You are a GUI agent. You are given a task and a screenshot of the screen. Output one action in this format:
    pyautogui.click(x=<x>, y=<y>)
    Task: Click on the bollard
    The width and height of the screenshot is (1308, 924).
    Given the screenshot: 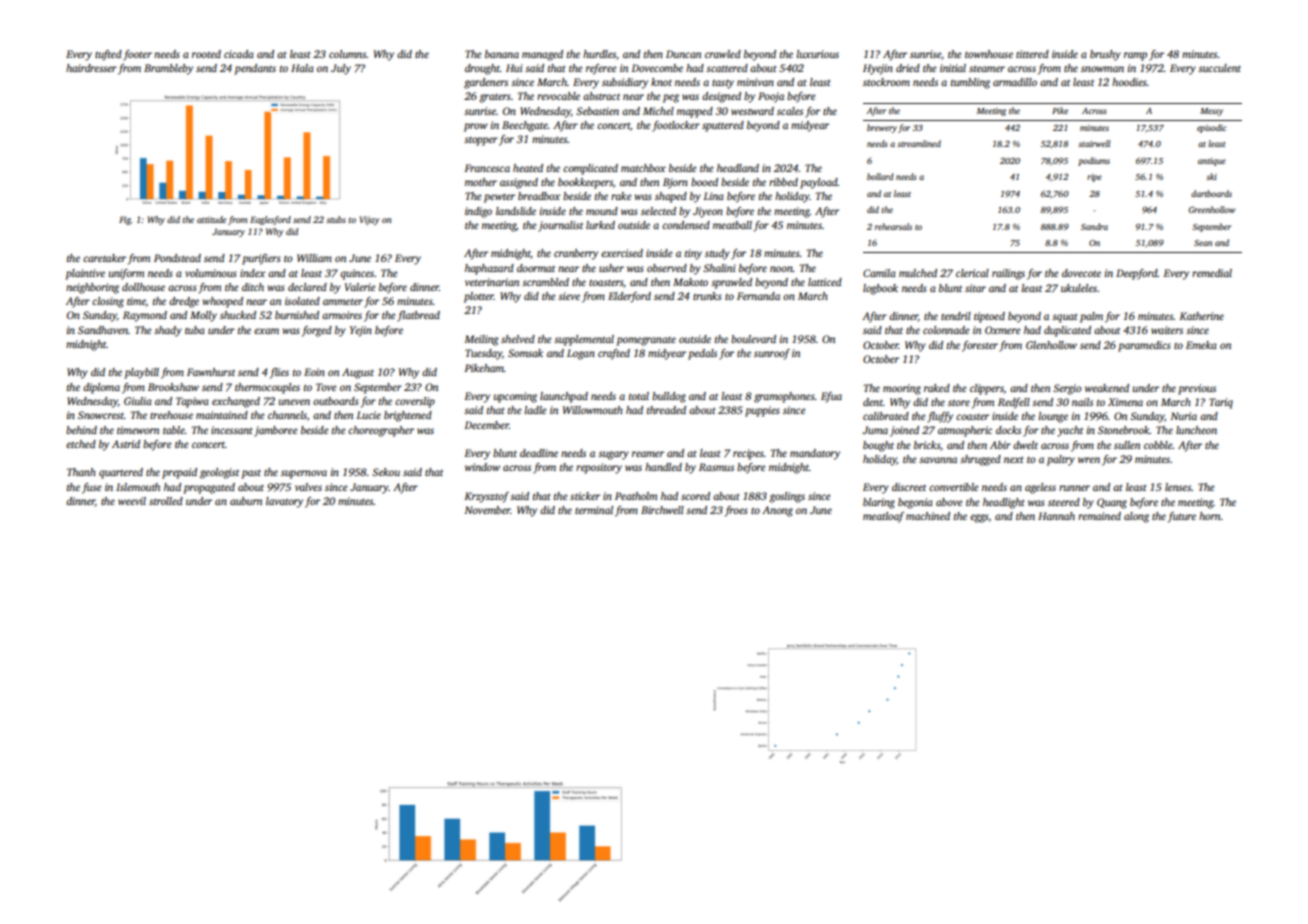 What is the action you would take?
    pyautogui.click(x=880, y=176)
